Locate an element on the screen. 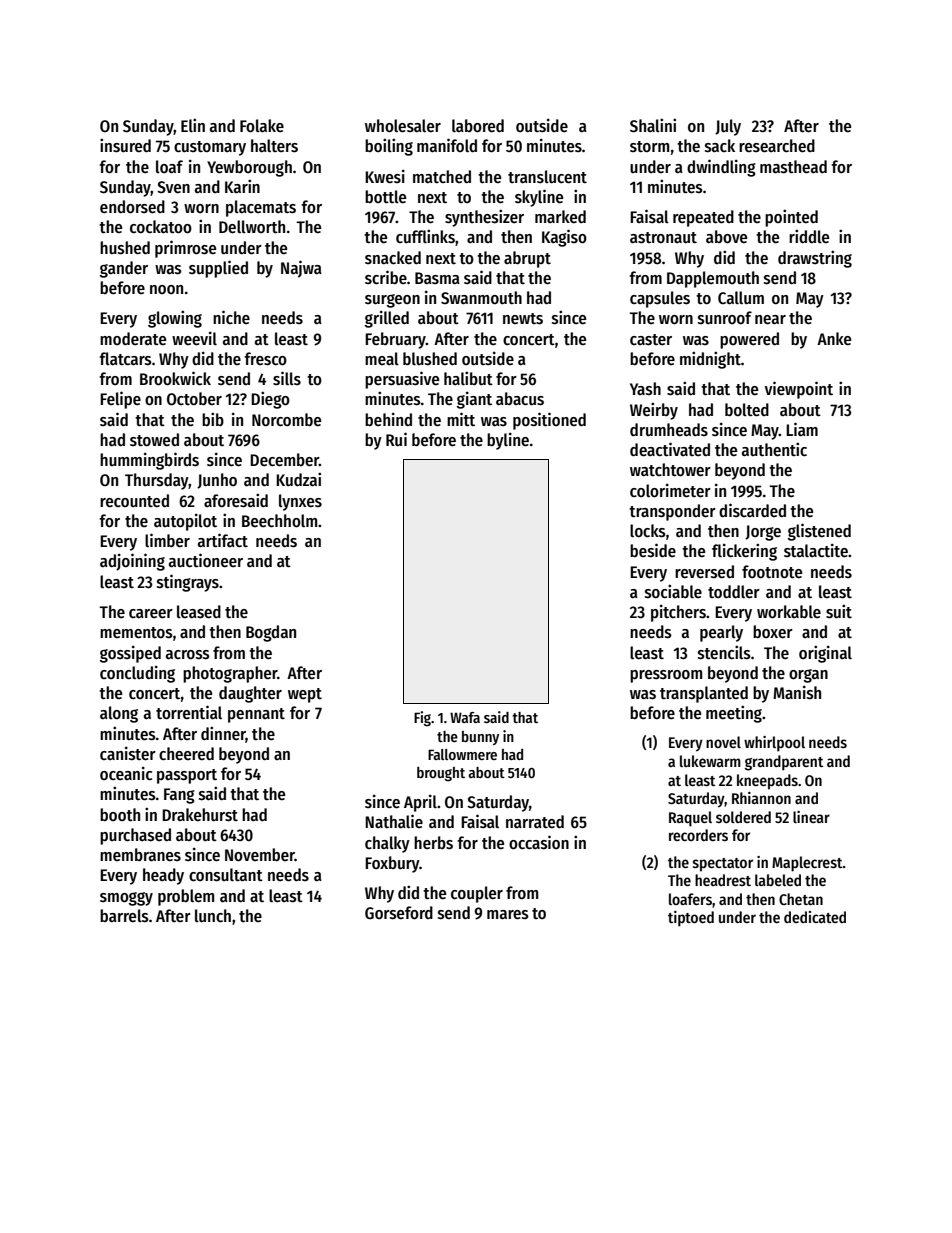  dwindling is located at coordinates (721, 168).
